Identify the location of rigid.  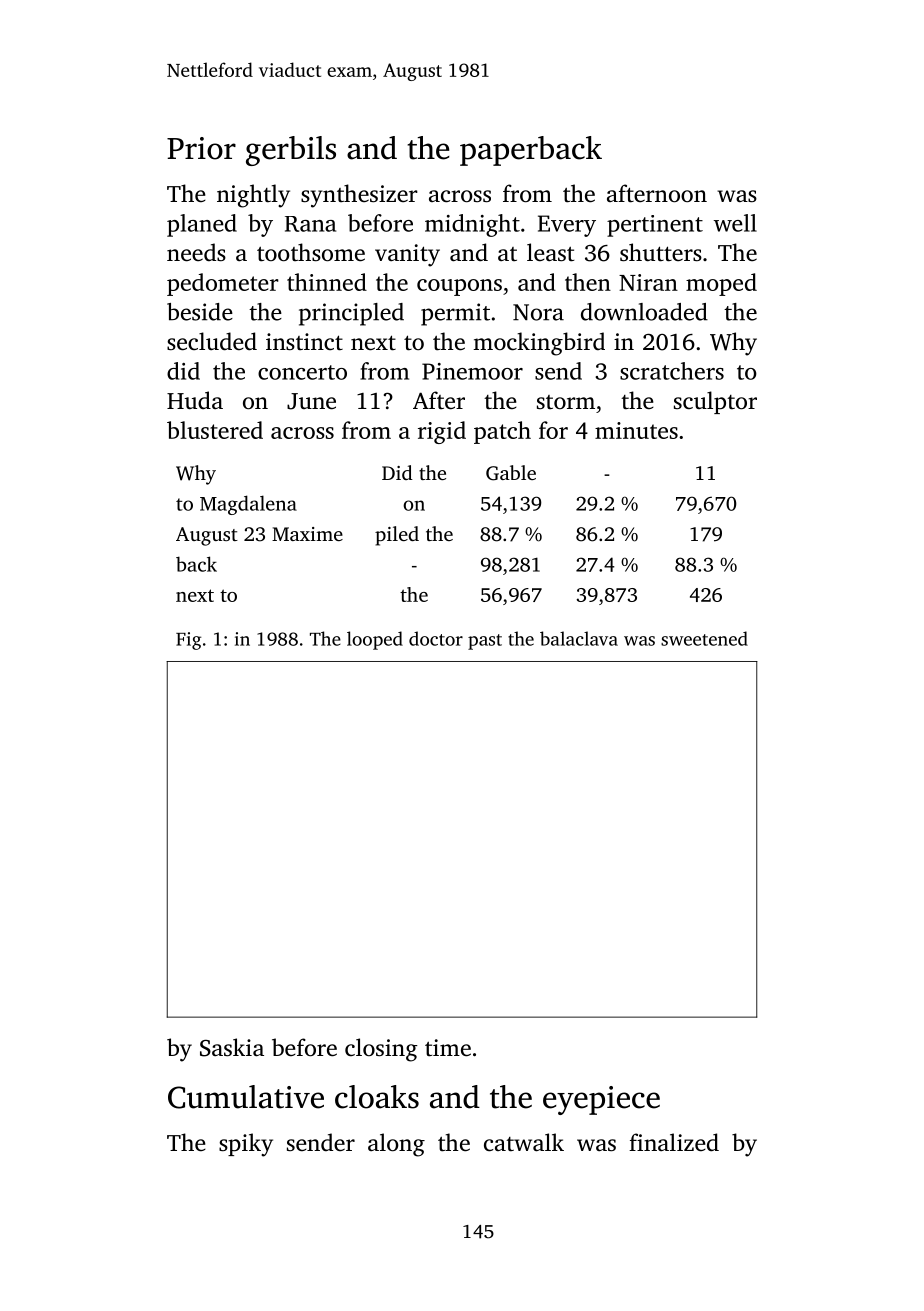
(442, 432).
